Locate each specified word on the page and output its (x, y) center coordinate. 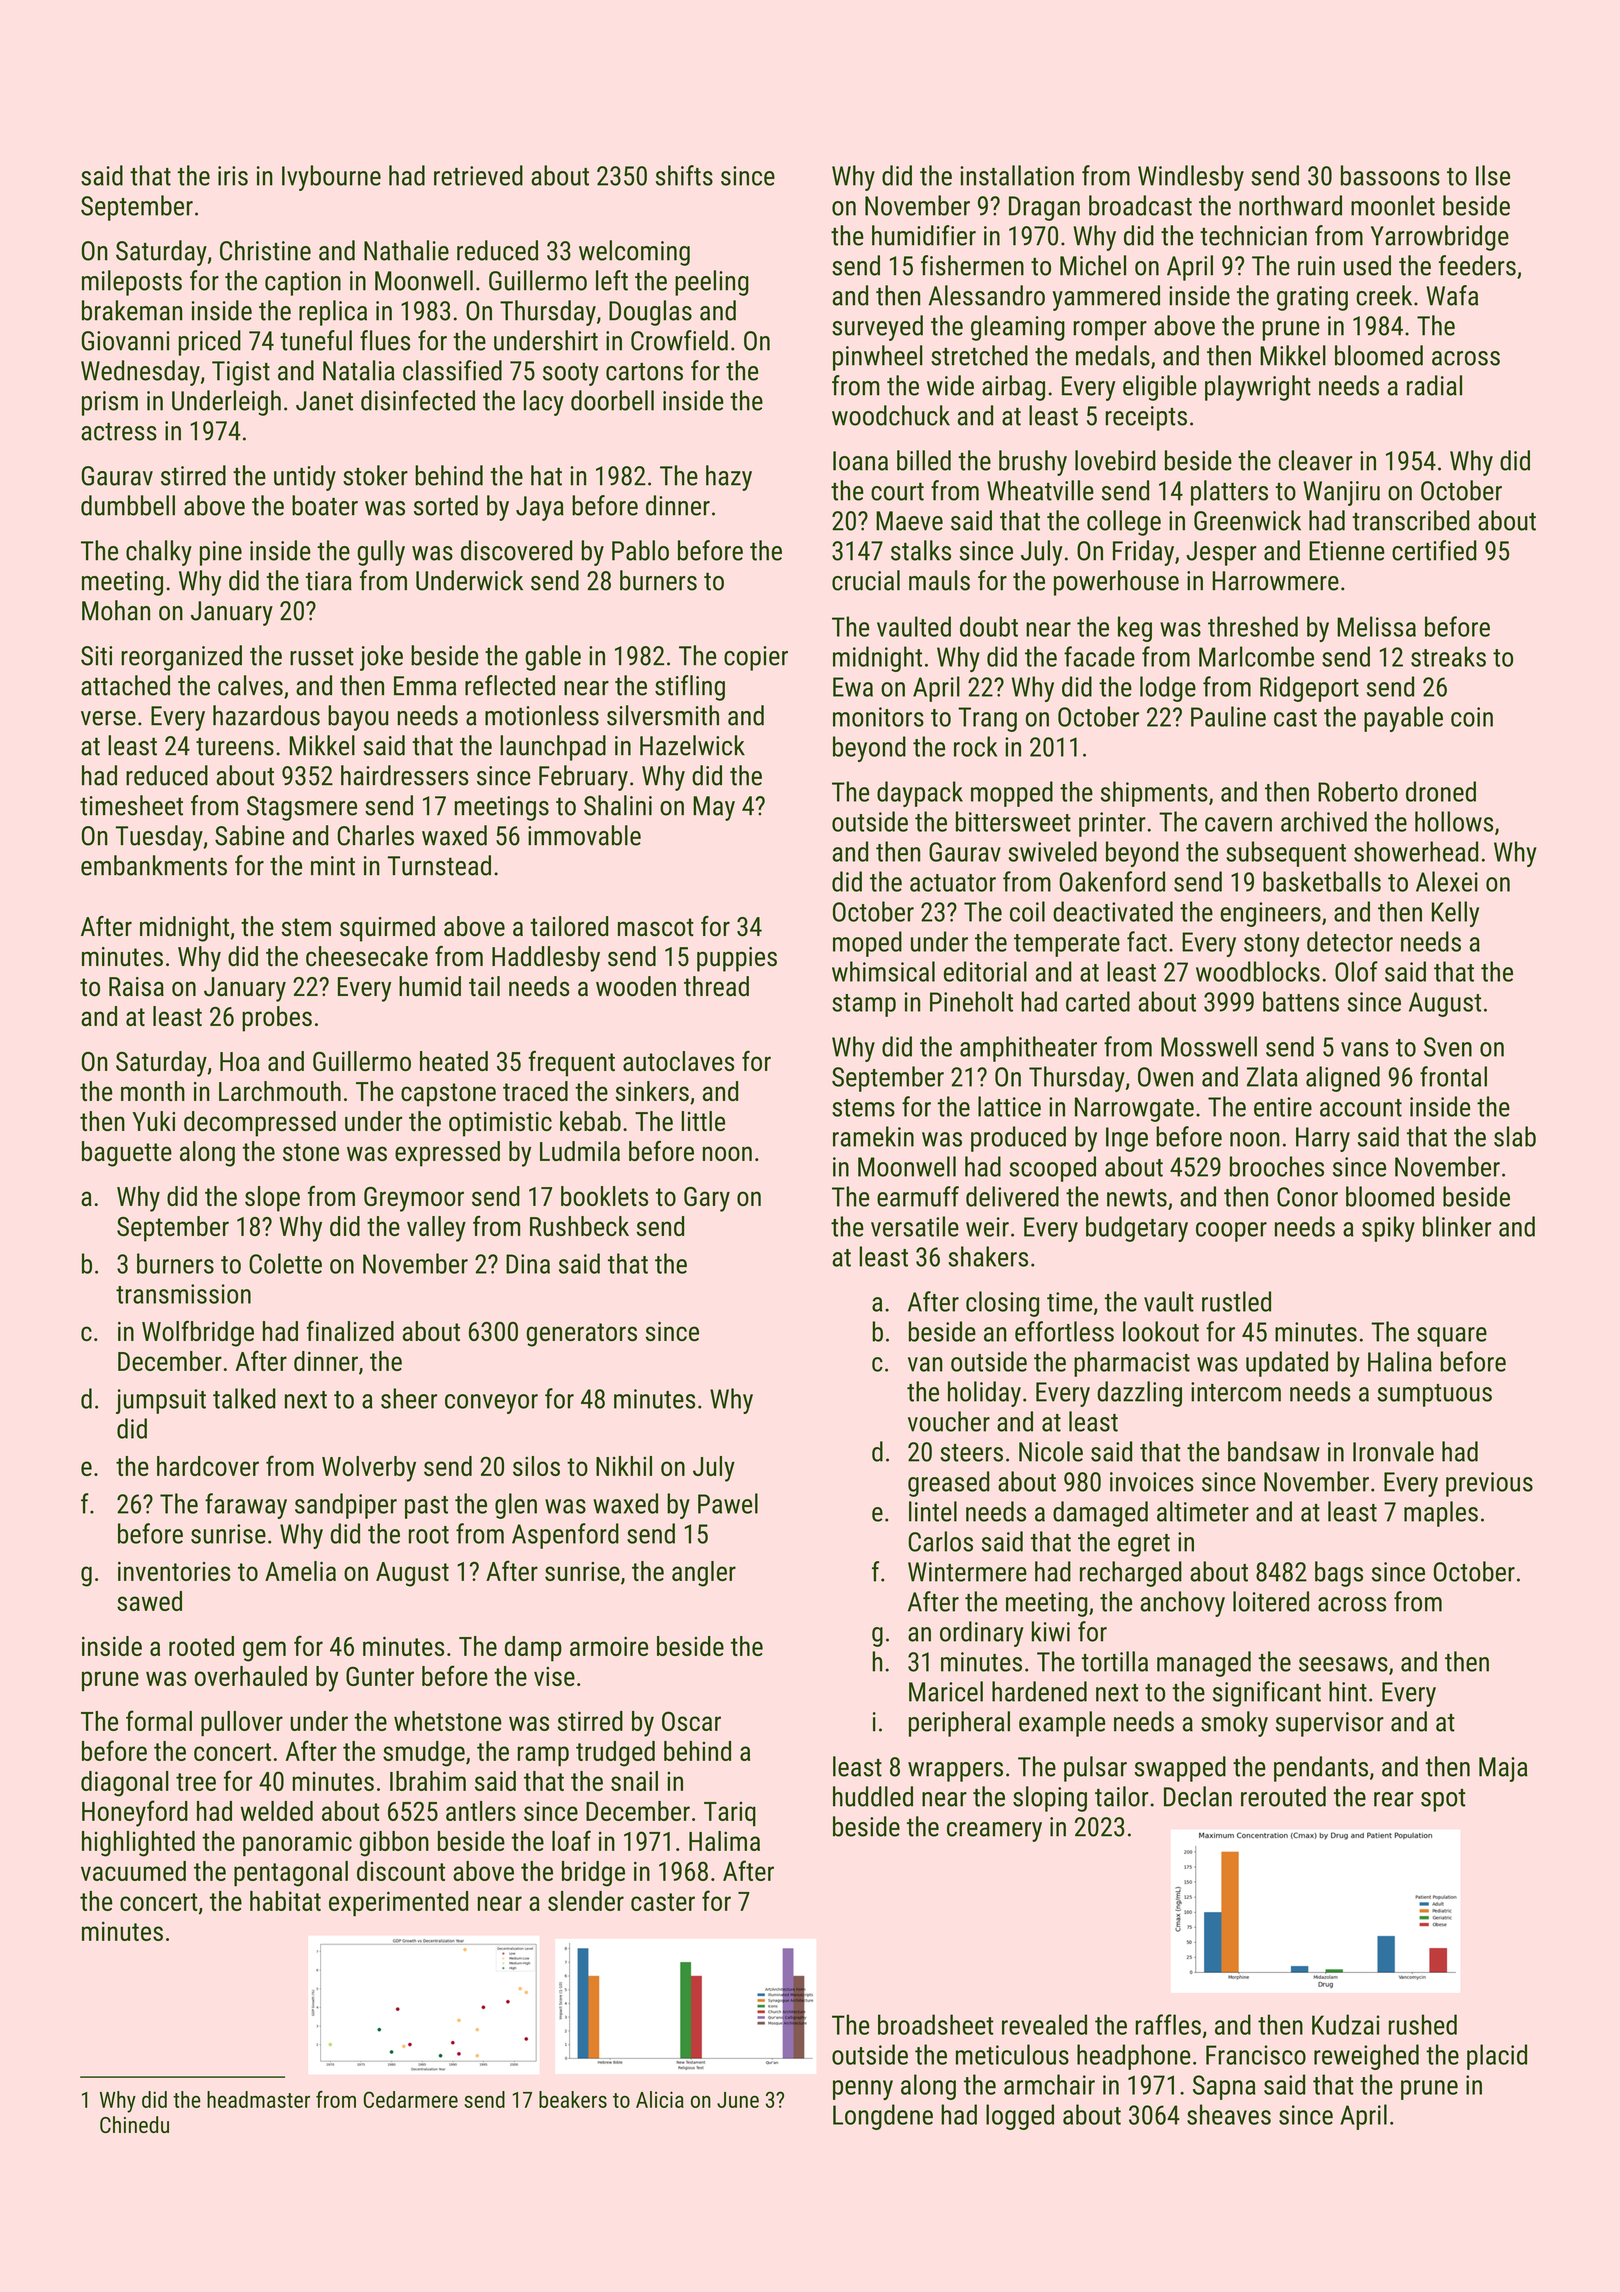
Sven (1448, 1047)
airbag (1013, 388)
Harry (1323, 1139)
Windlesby (1191, 178)
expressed (447, 1154)
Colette (285, 1263)
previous (1489, 1484)
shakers (988, 1256)
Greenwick (1247, 520)
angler (704, 1574)
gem (264, 1651)
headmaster (258, 2099)
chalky (159, 553)
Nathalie (406, 250)
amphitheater (1028, 1049)
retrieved (478, 175)
